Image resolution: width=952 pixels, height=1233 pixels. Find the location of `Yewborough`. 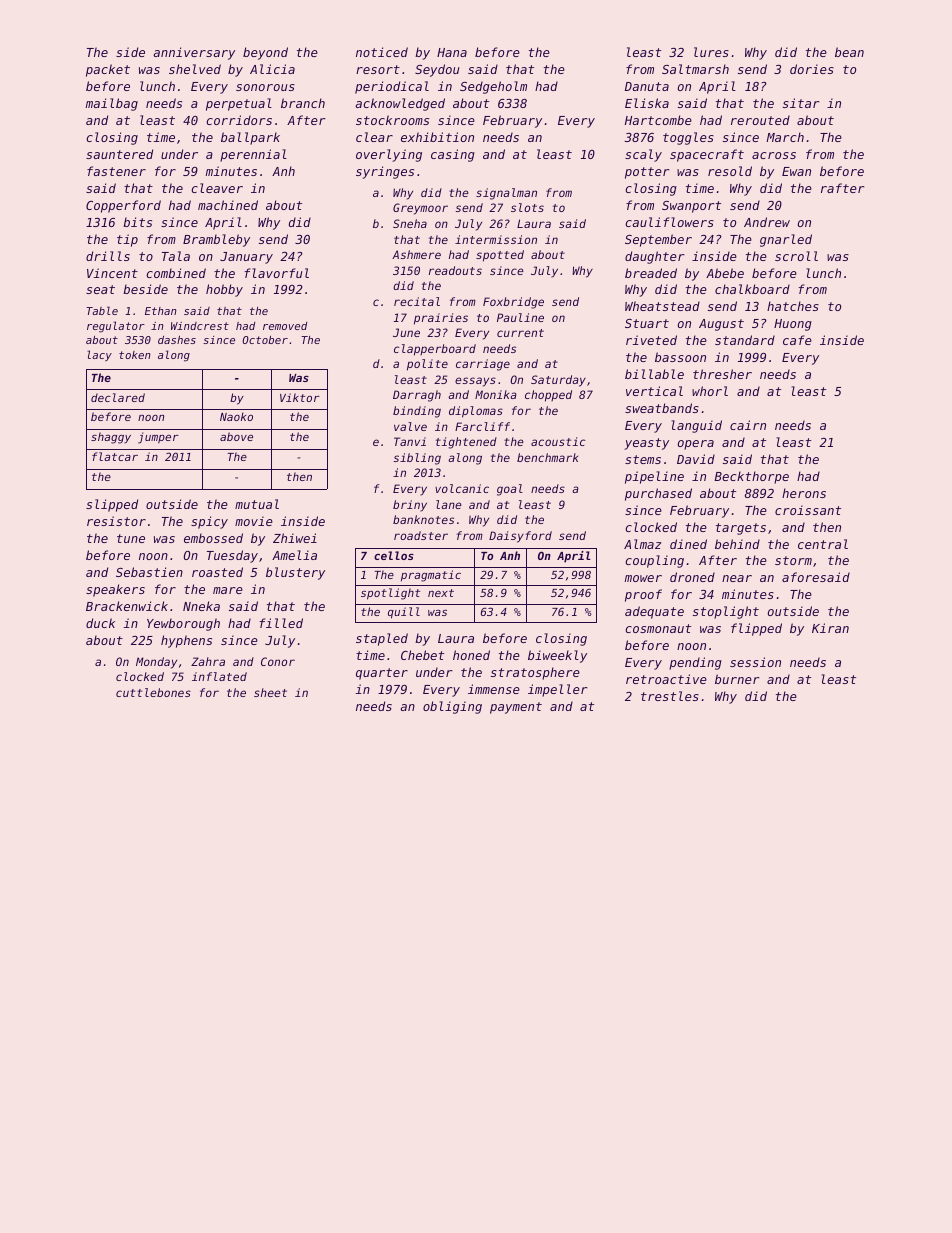

Yewborough is located at coordinates (183, 624).
